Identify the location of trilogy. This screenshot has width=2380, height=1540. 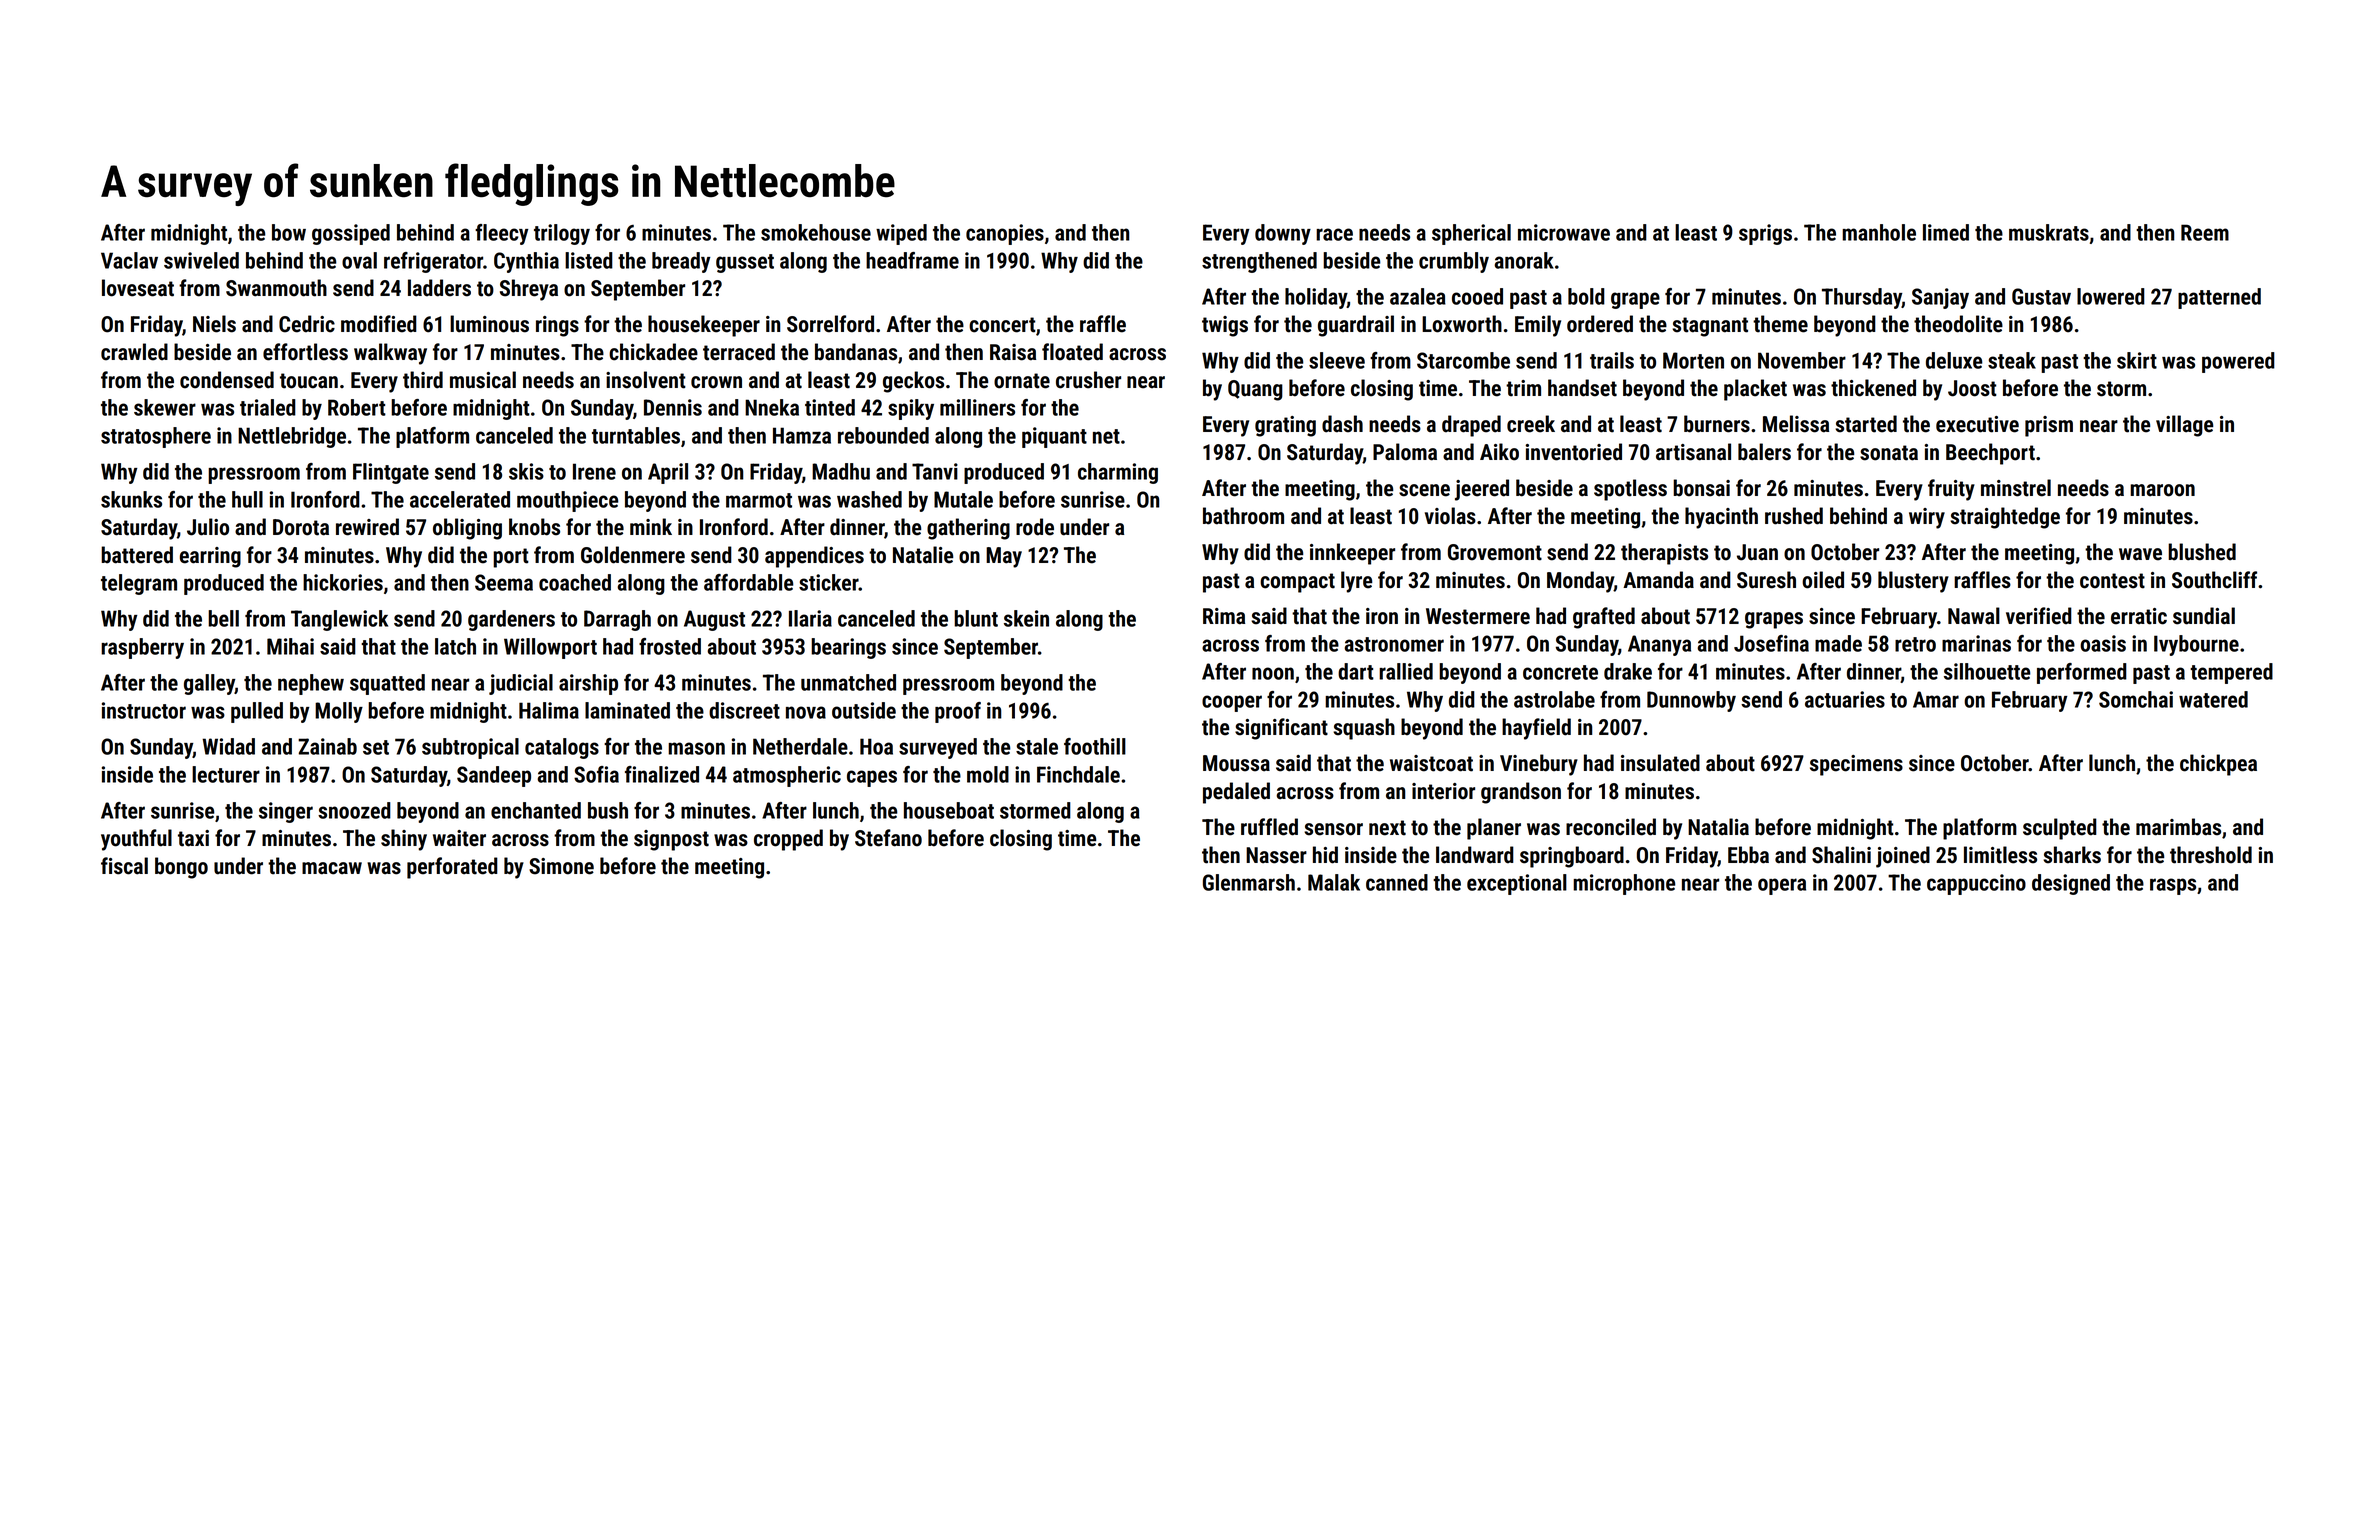
(562, 234).
